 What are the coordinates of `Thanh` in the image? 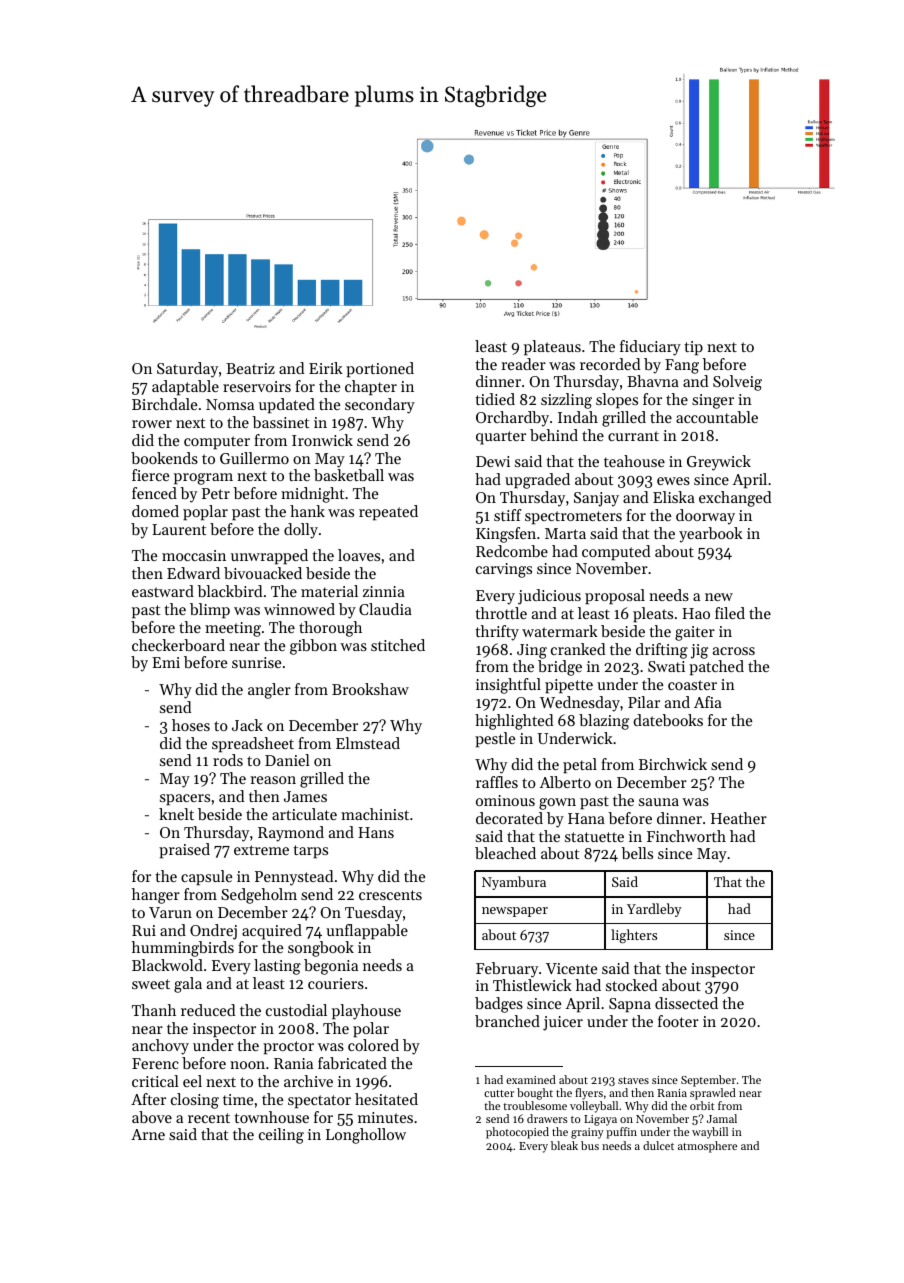 It's located at (154, 1010).
